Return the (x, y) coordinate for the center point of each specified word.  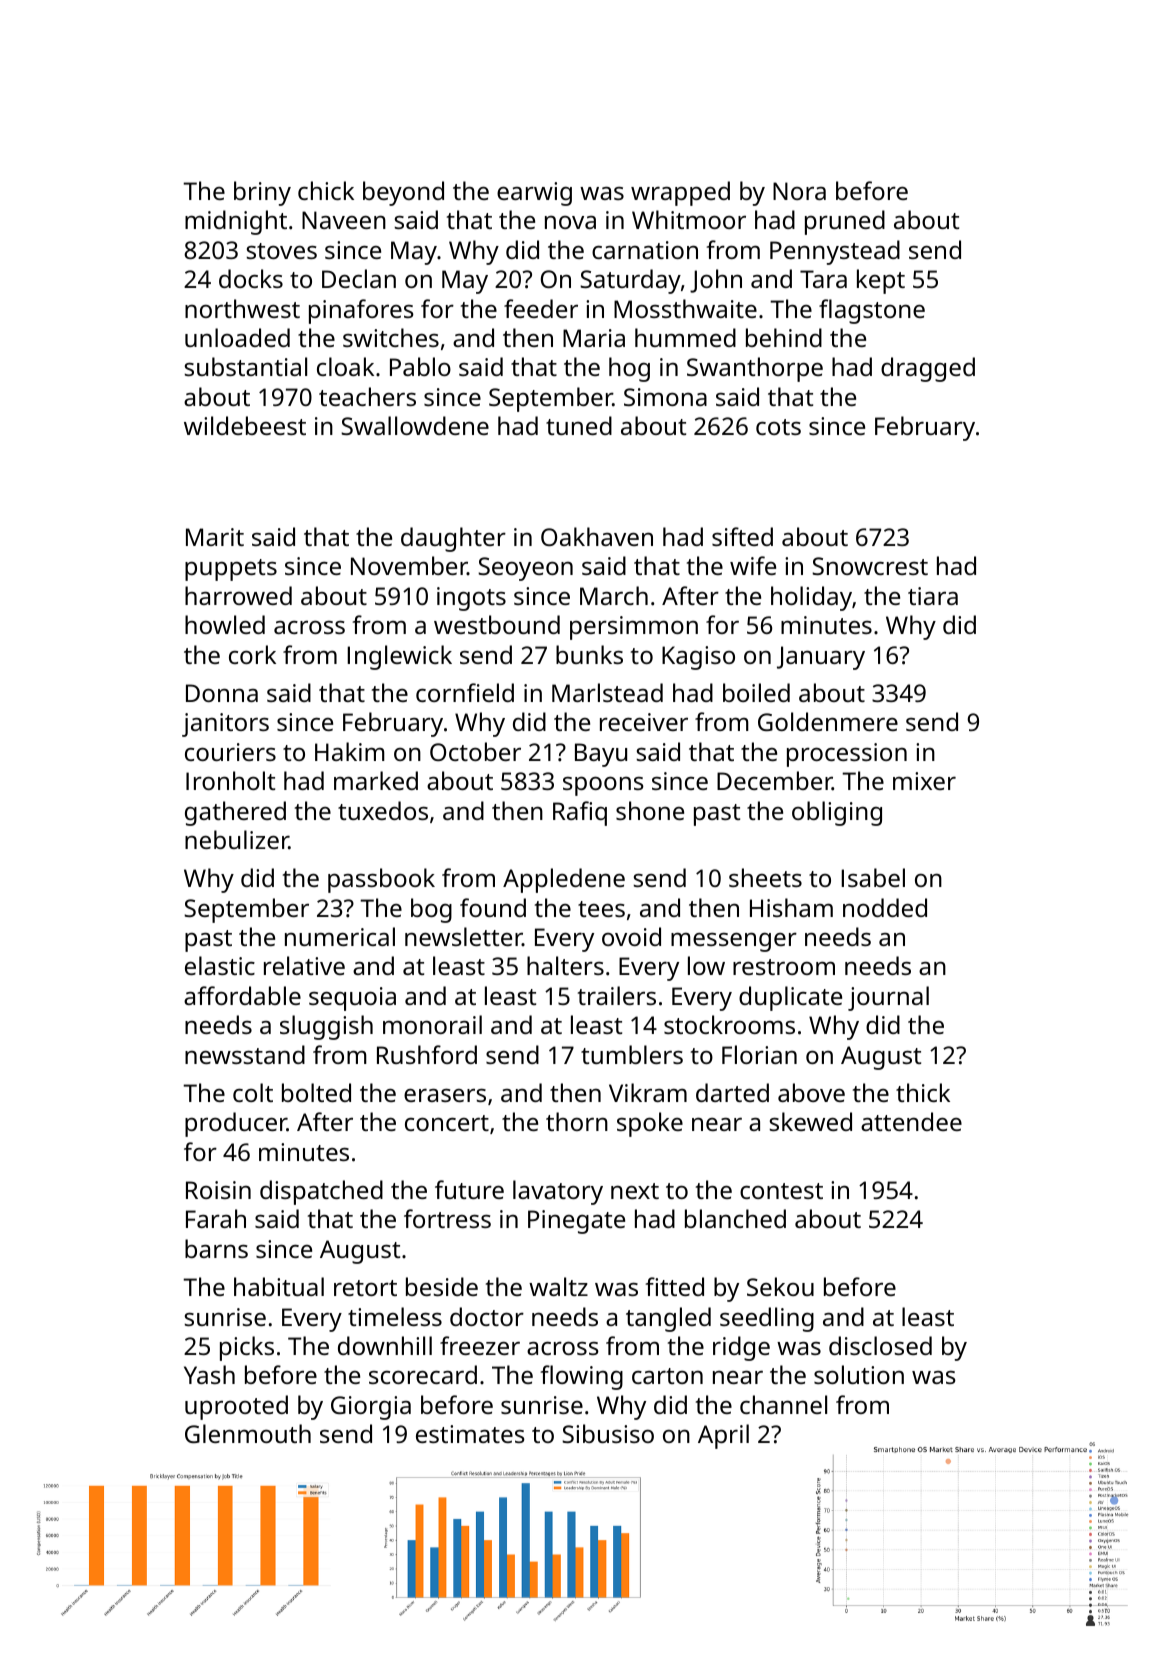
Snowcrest (870, 566)
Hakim (350, 751)
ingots (471, 599)
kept (881, 281)
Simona (665, 397)
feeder (541, 308)
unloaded (237, 337)
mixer (924, 781)
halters (565, 965)
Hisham (791, 907)
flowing (582, 1377)
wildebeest (245, 425)
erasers (445, 1095)
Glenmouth (248, 1433)
